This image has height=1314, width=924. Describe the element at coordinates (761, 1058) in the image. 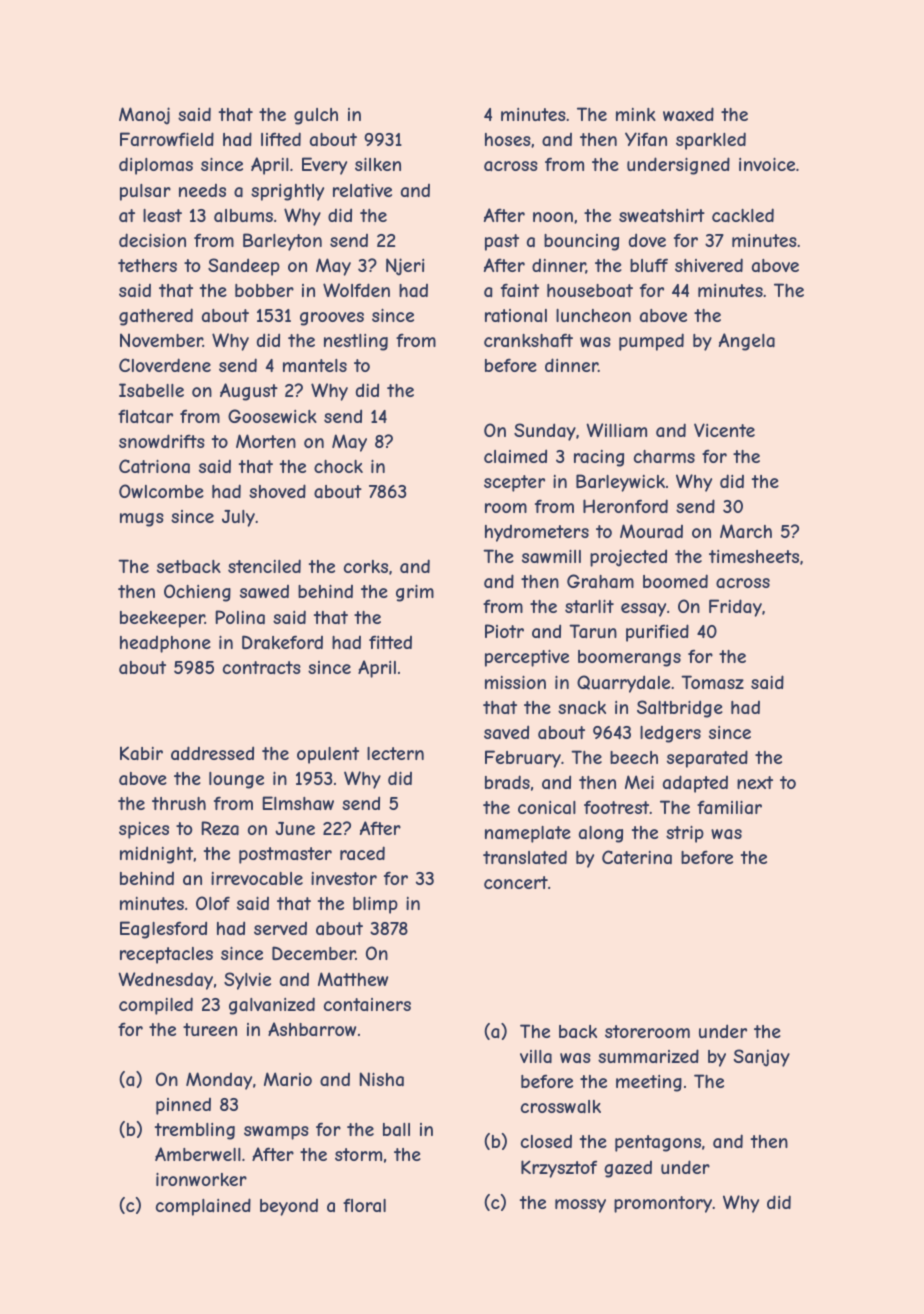

I see `Sanjay` at that location.
